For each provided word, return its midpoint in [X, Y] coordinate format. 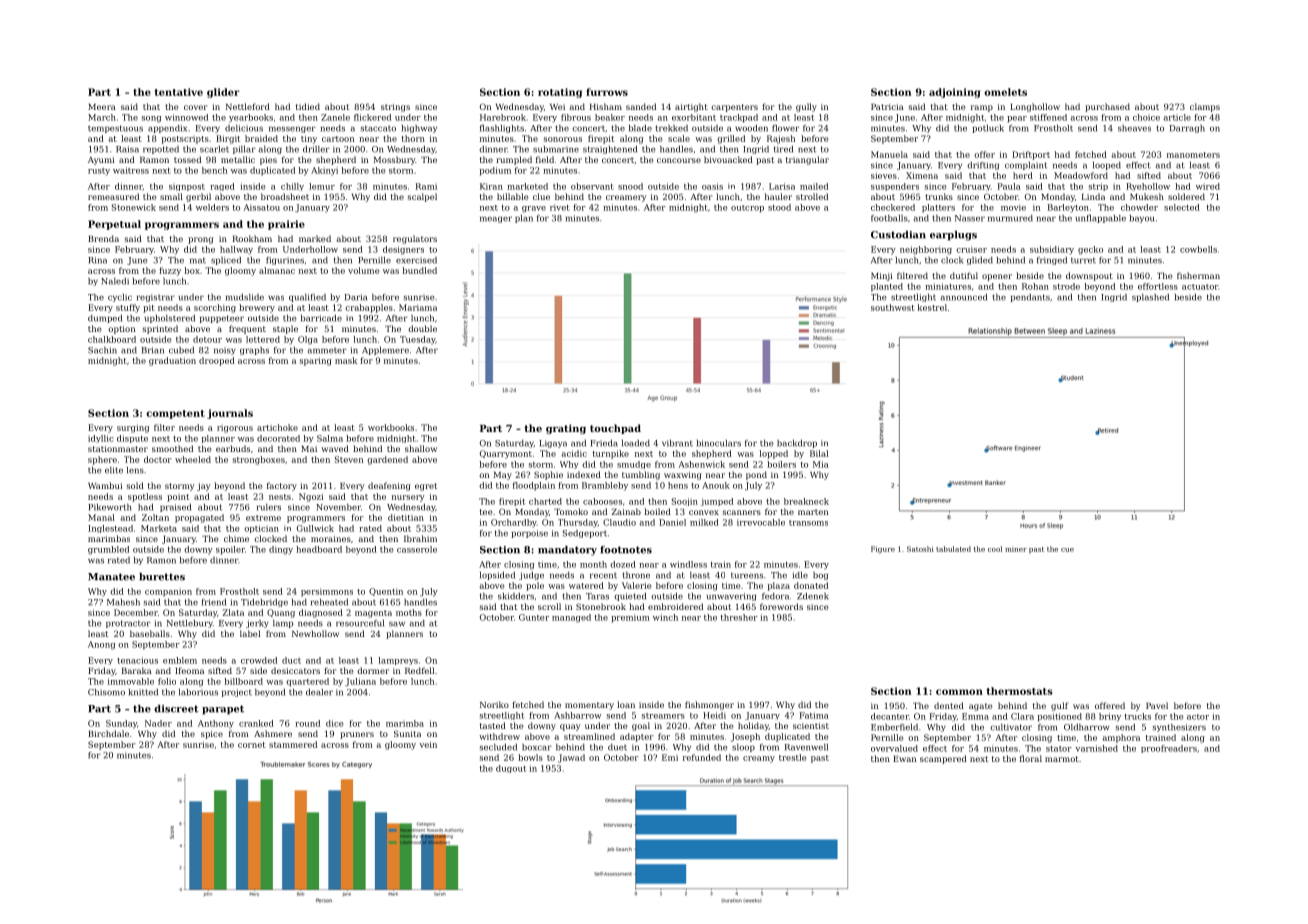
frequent [247, 329]
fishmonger [709, 705]
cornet [252, 745]
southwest [893, 307]
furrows [607, 92]
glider [223, 93]
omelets [1005, 92]
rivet [560, 207]
